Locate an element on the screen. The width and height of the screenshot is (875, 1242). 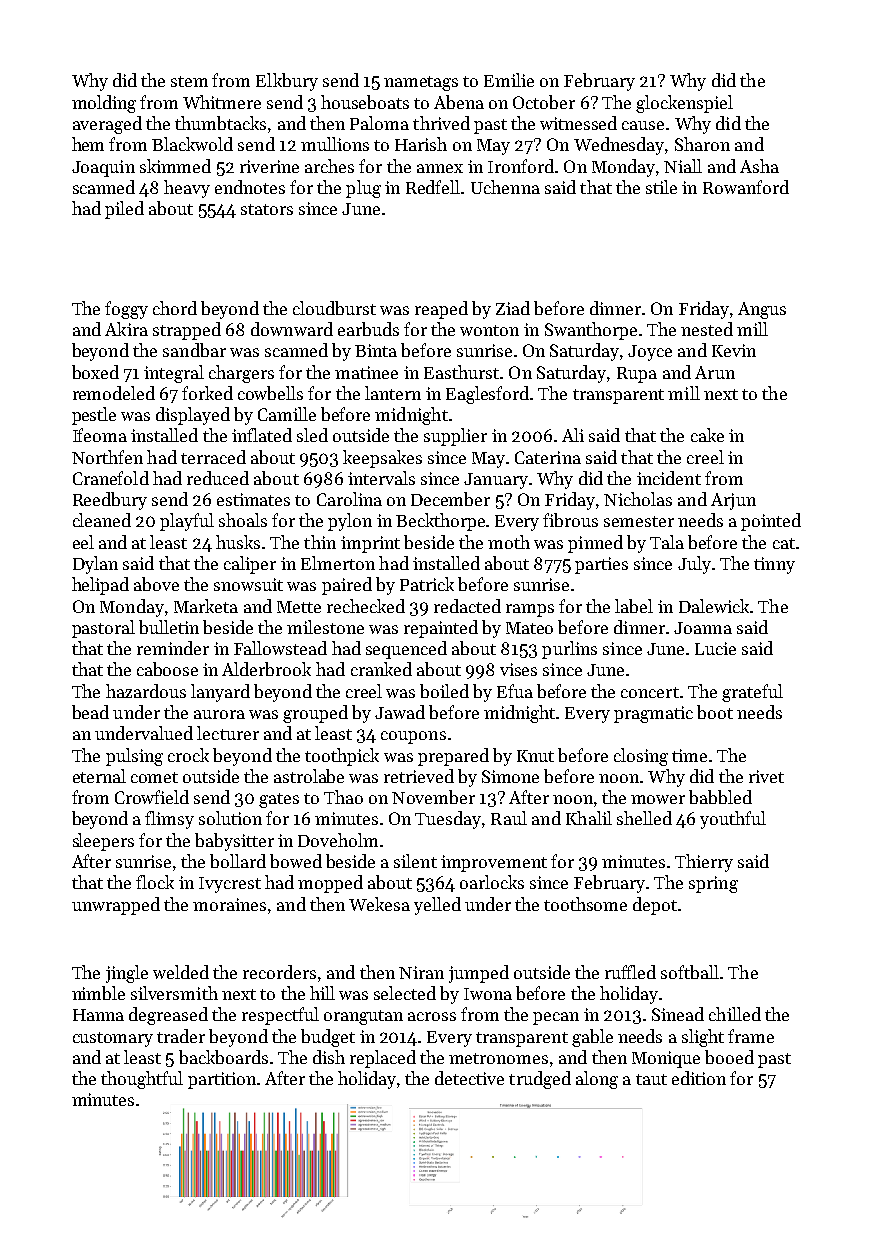
replaced is located at coordinates (383, 1059).
